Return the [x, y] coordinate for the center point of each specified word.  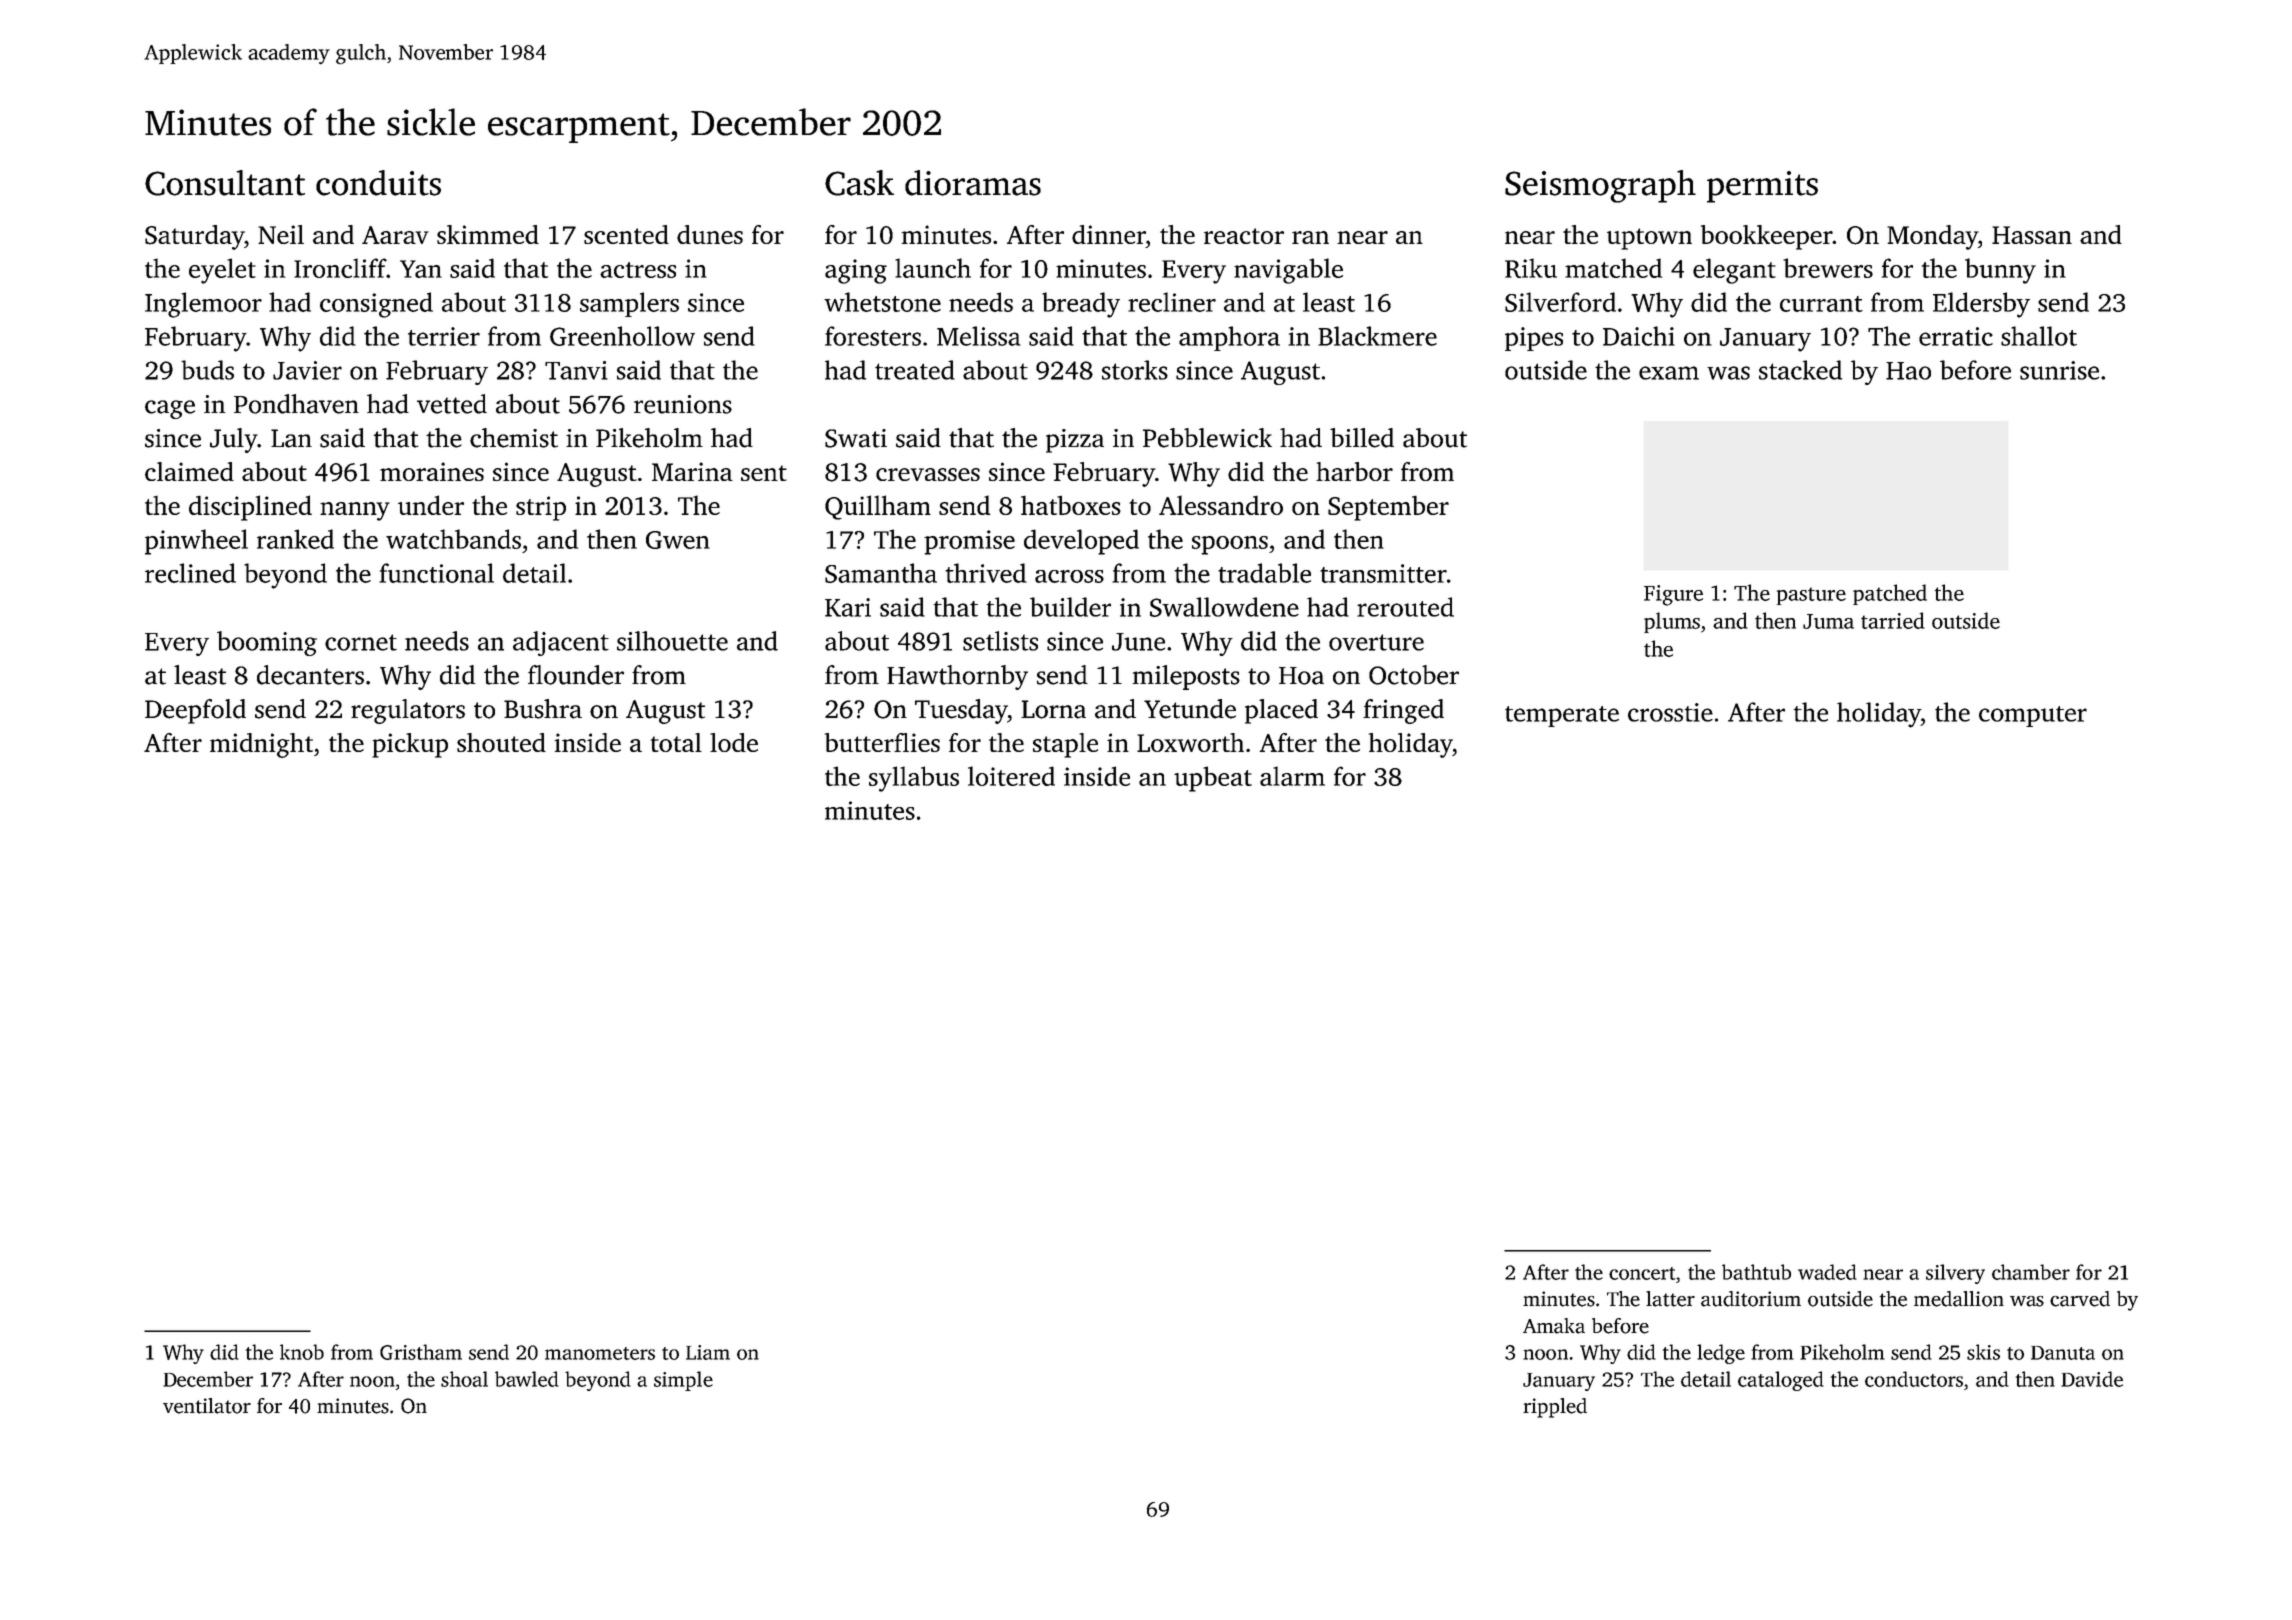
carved [2080, 1299]
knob [302, 1352]
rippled [1555, 1408]
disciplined [250, 508]
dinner [1109, 234]
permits [1762, 187]
